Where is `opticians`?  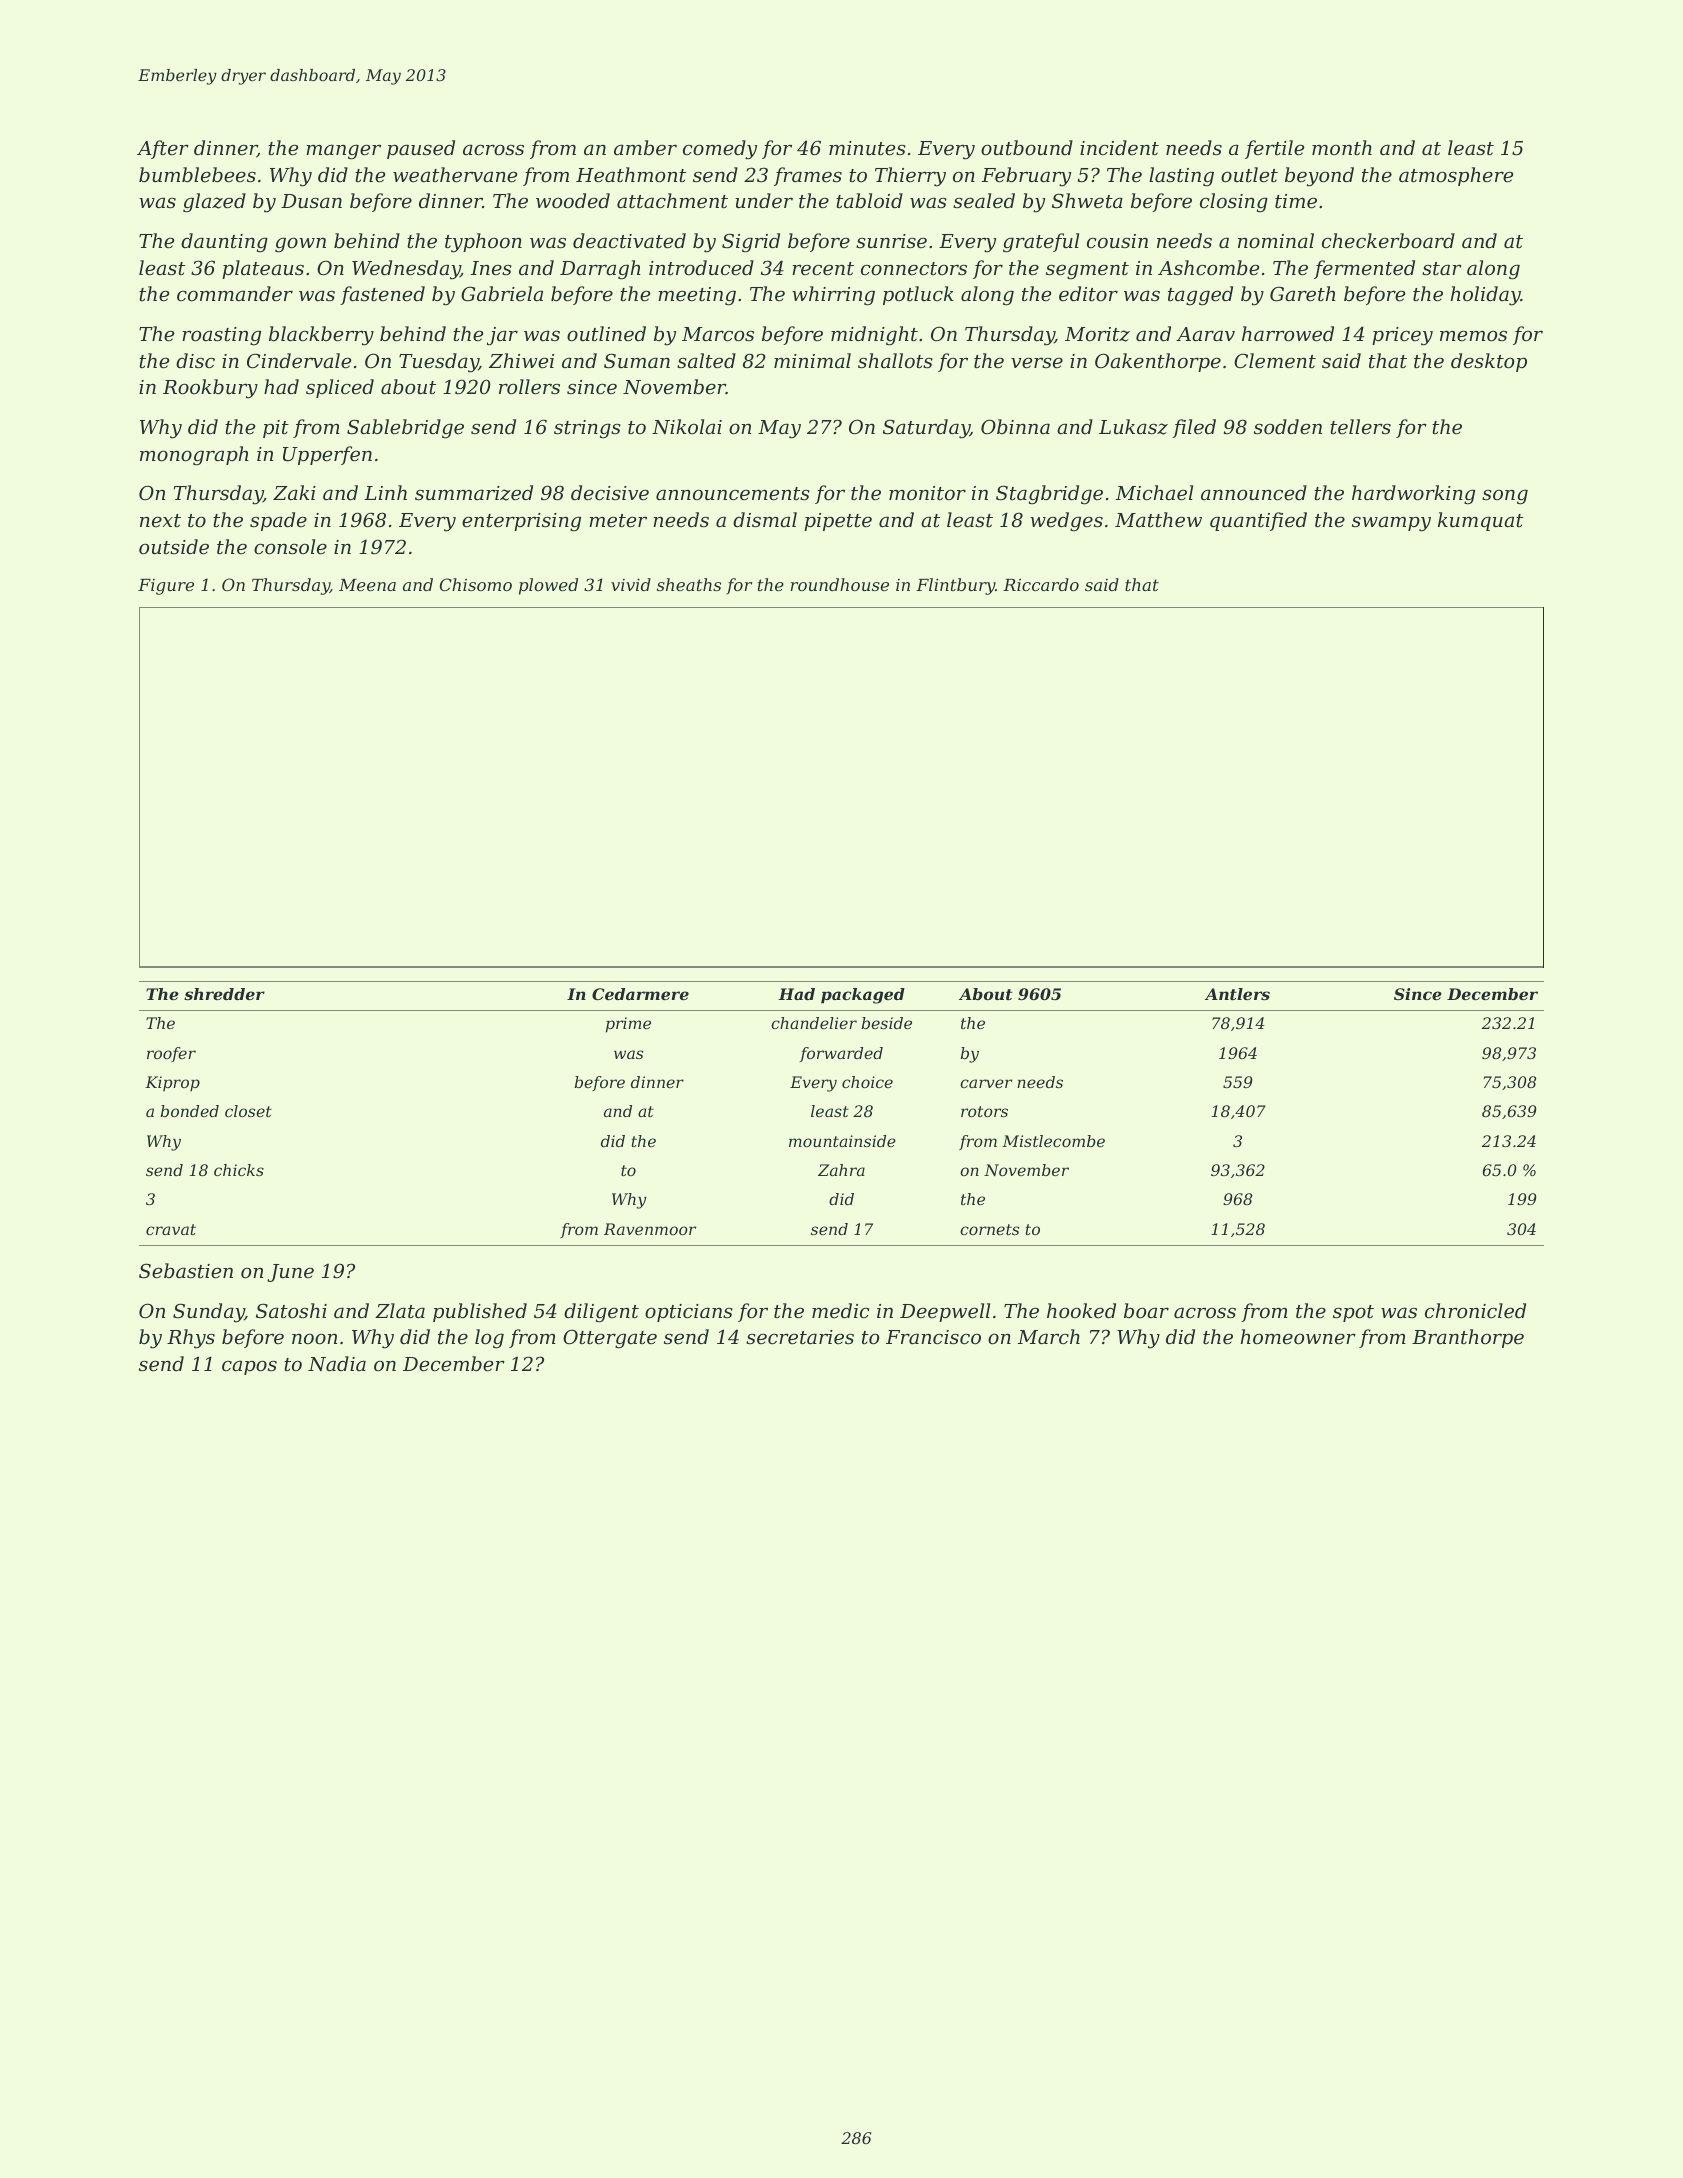 opticians is located at coordinates (689, 1313).
